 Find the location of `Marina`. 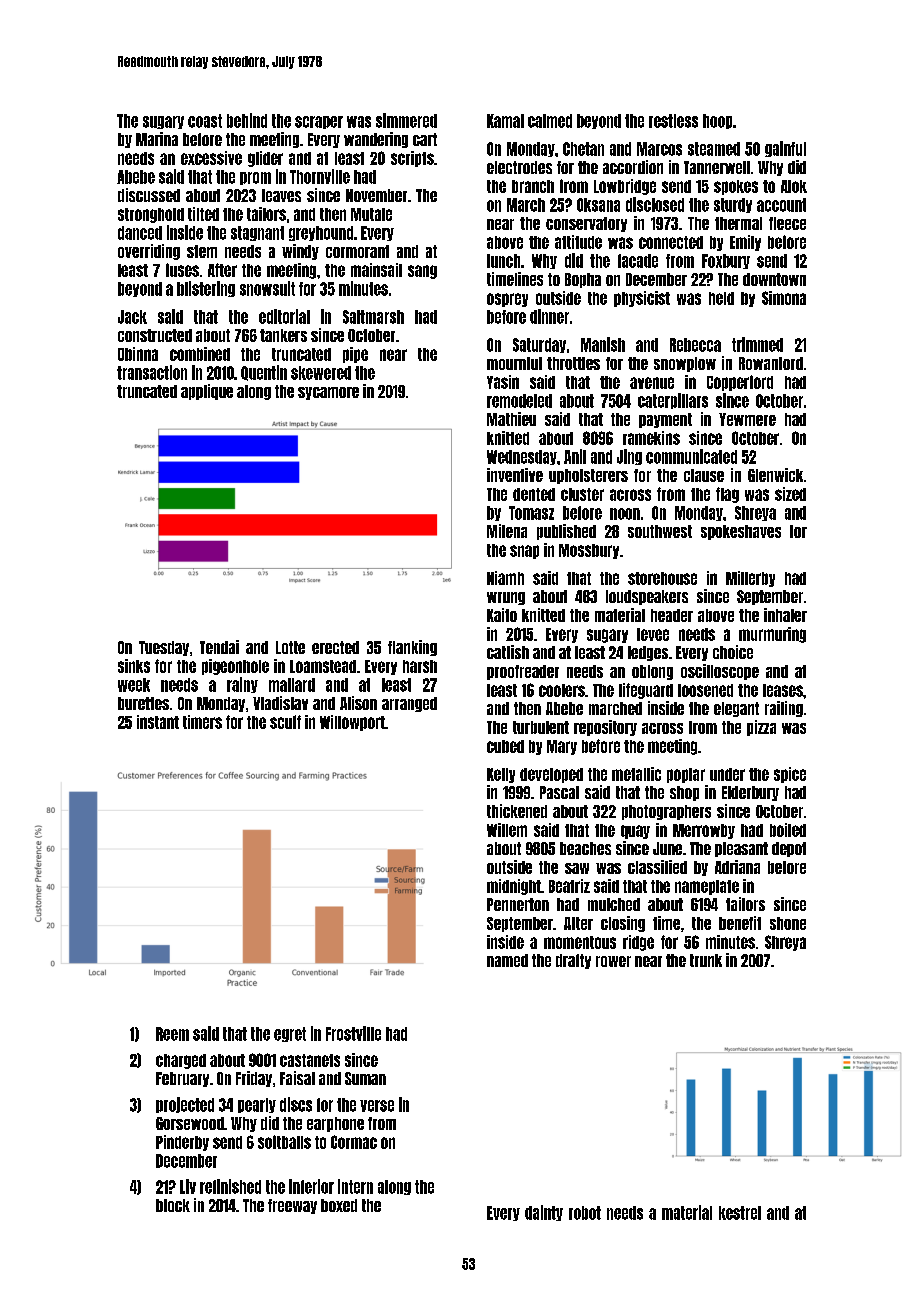

Marina is located at coordinates (157, 139).
